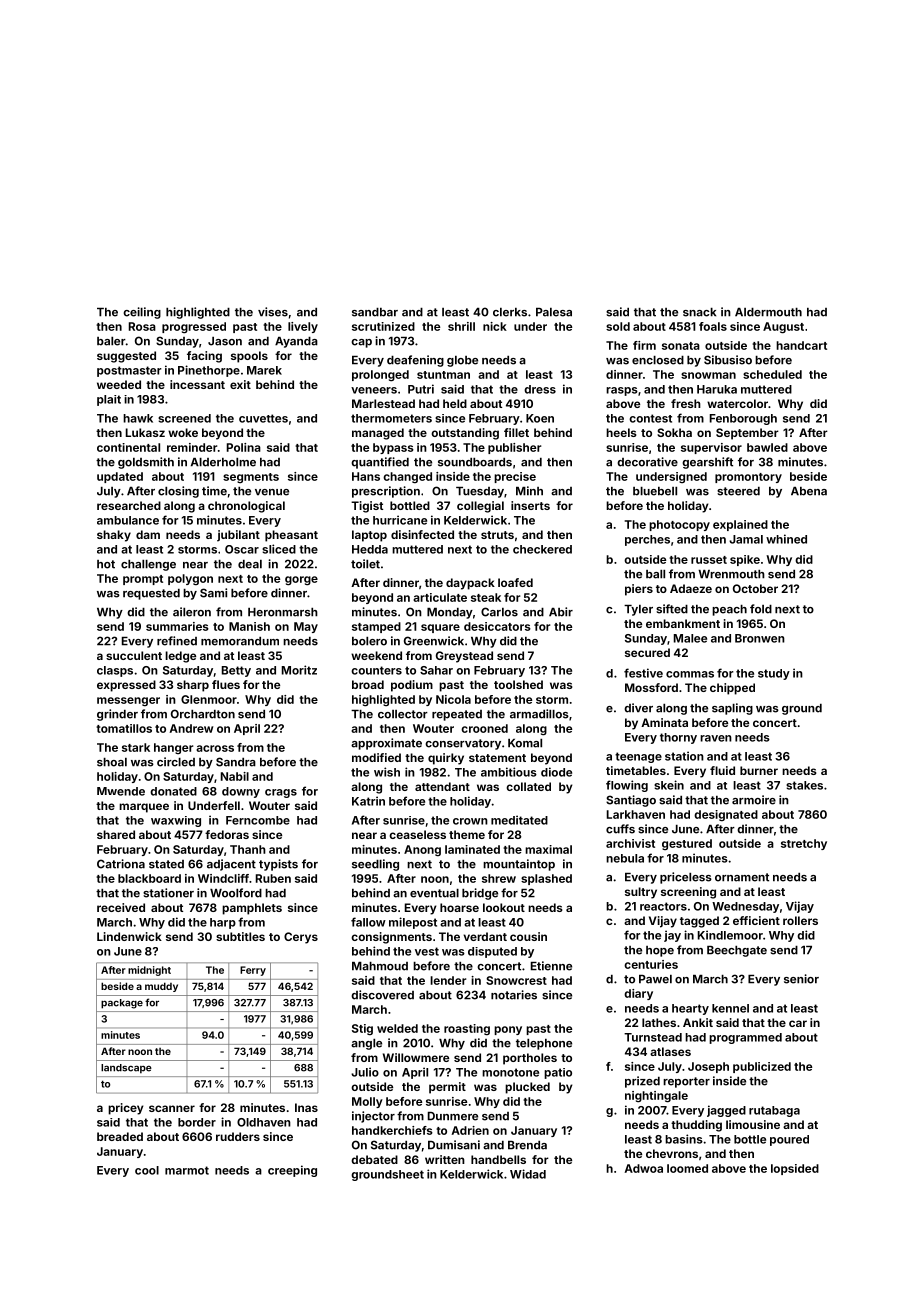 The height and width of the screenshot is (1308, 924). I want to click on priceless, so click(686, 878).
